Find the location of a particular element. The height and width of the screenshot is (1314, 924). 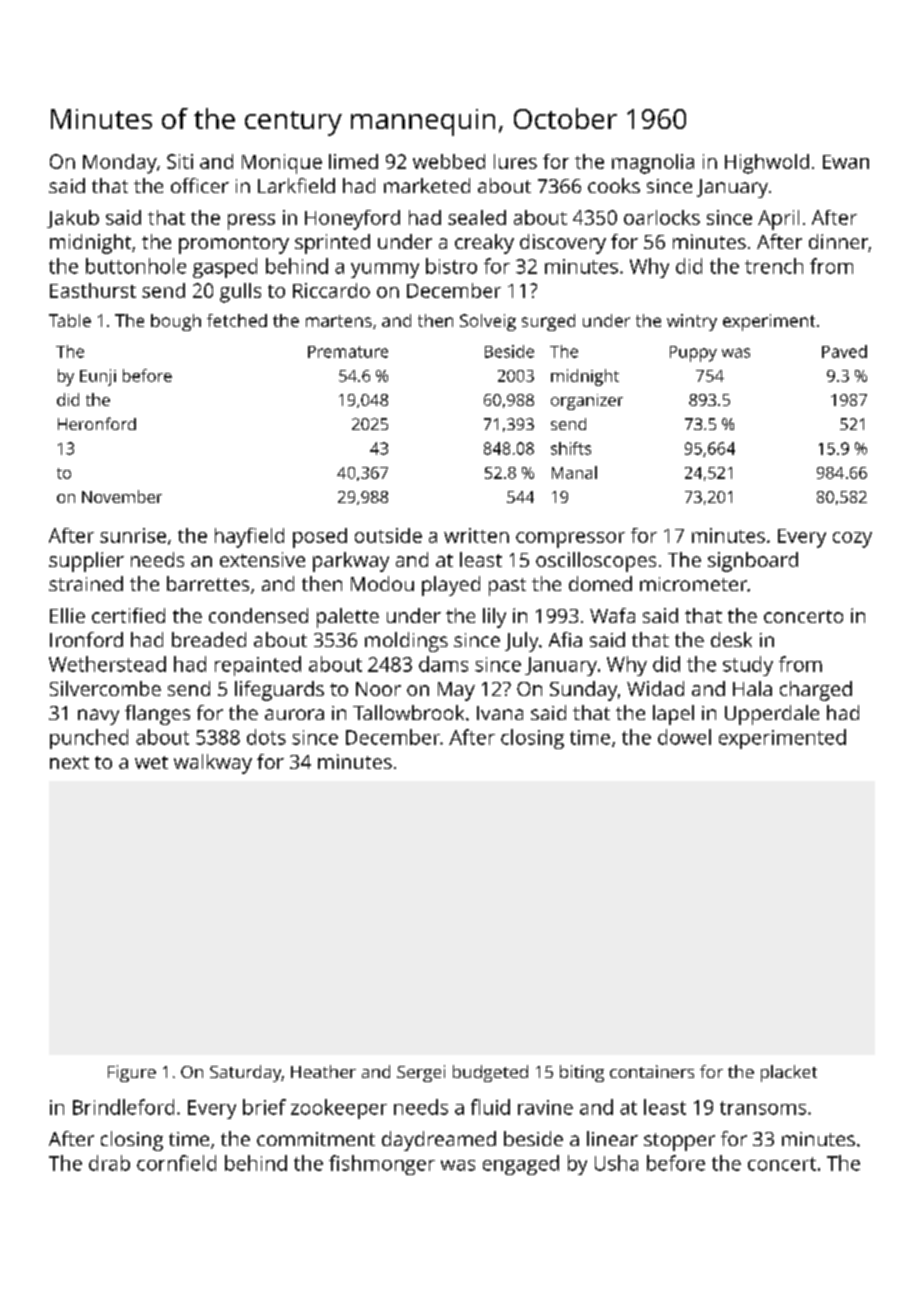

engaged is located at coordinates (521, 1165).
